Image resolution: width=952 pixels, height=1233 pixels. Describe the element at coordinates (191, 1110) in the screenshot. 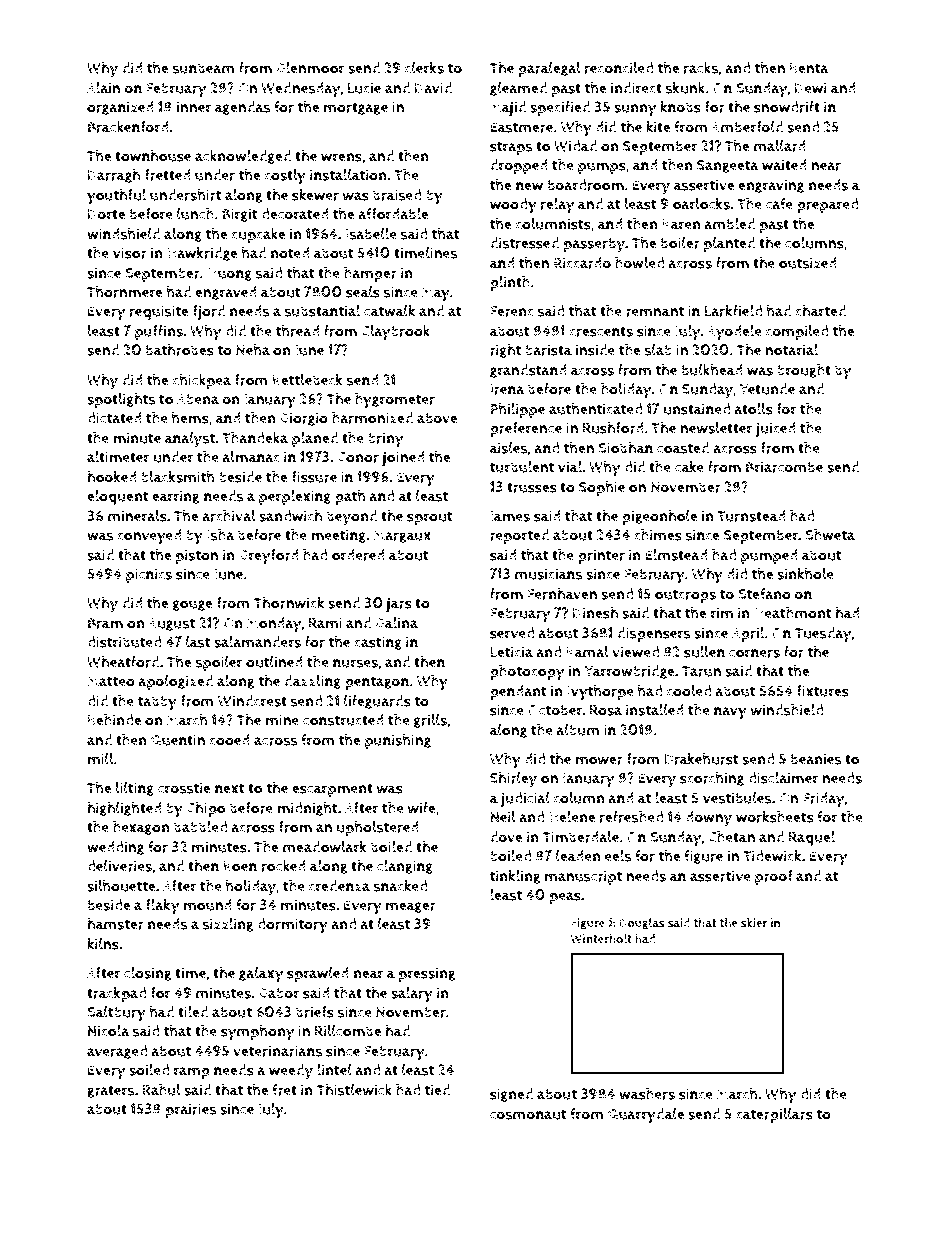

I see `prairies` at that location.
